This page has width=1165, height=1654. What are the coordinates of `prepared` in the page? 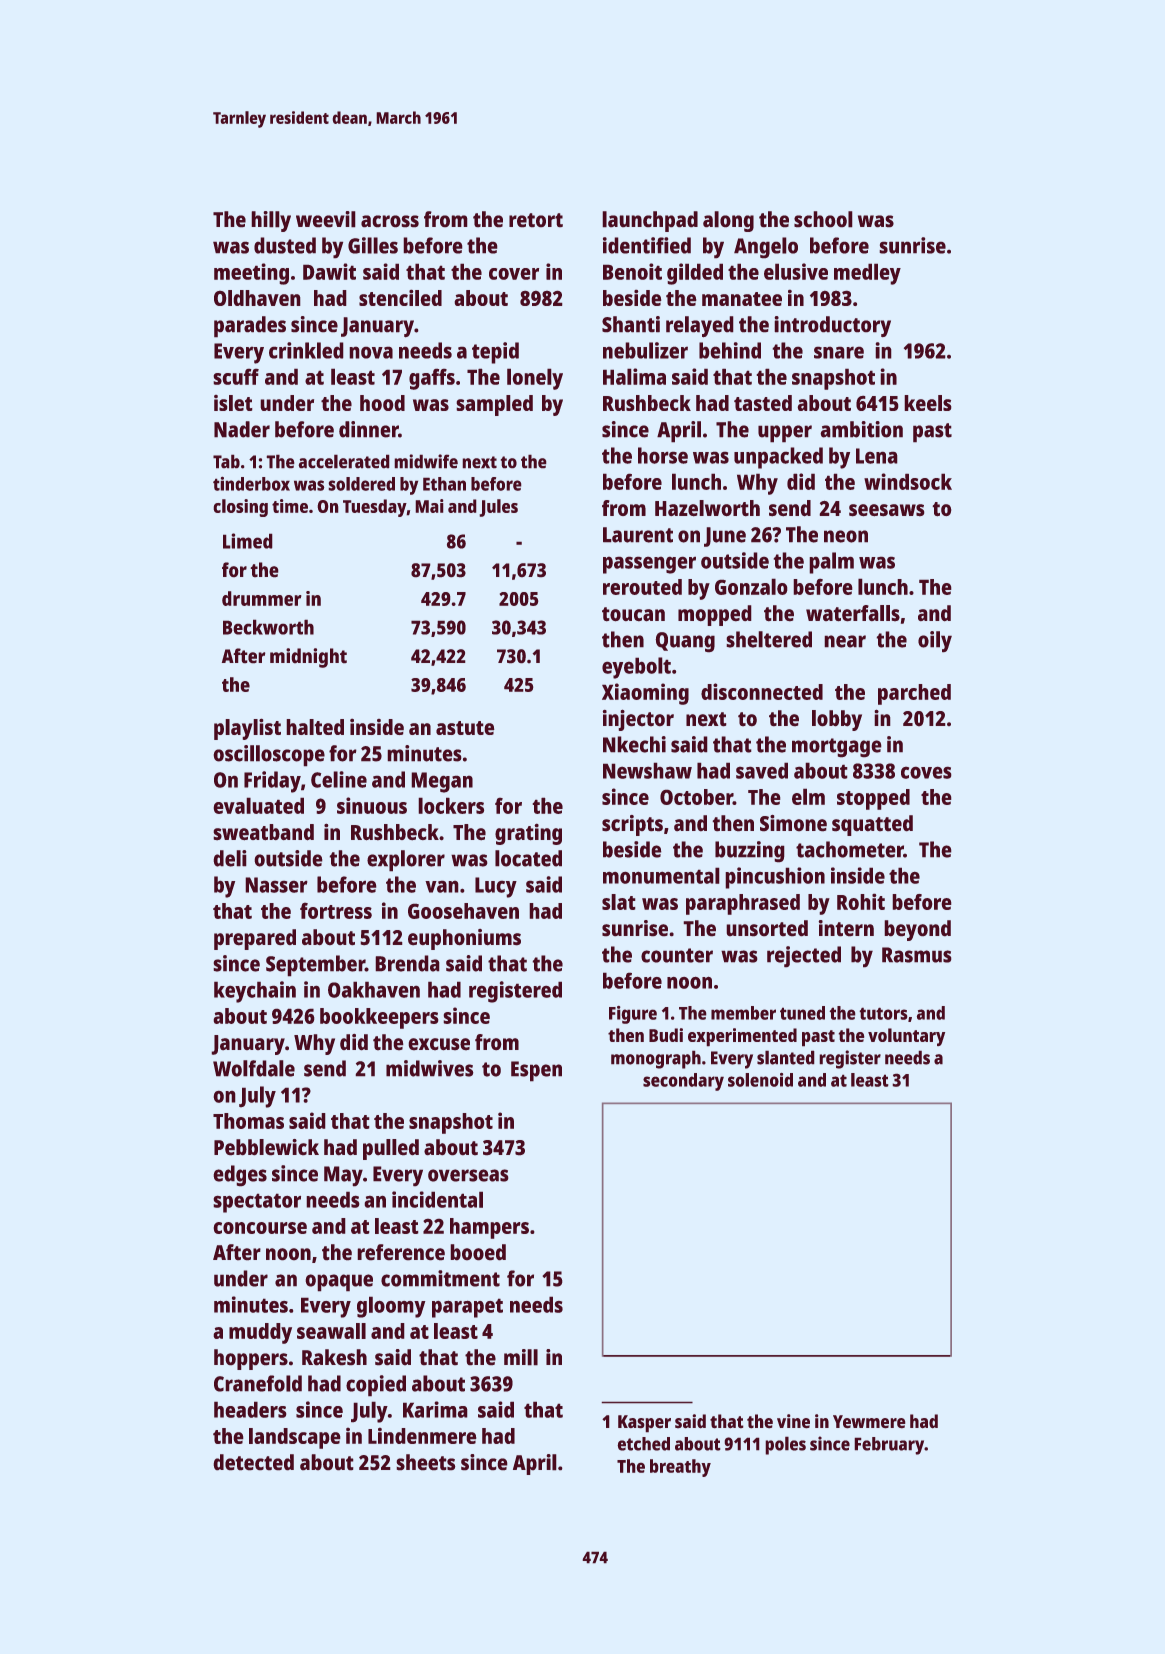 It's located at (255, 939).
